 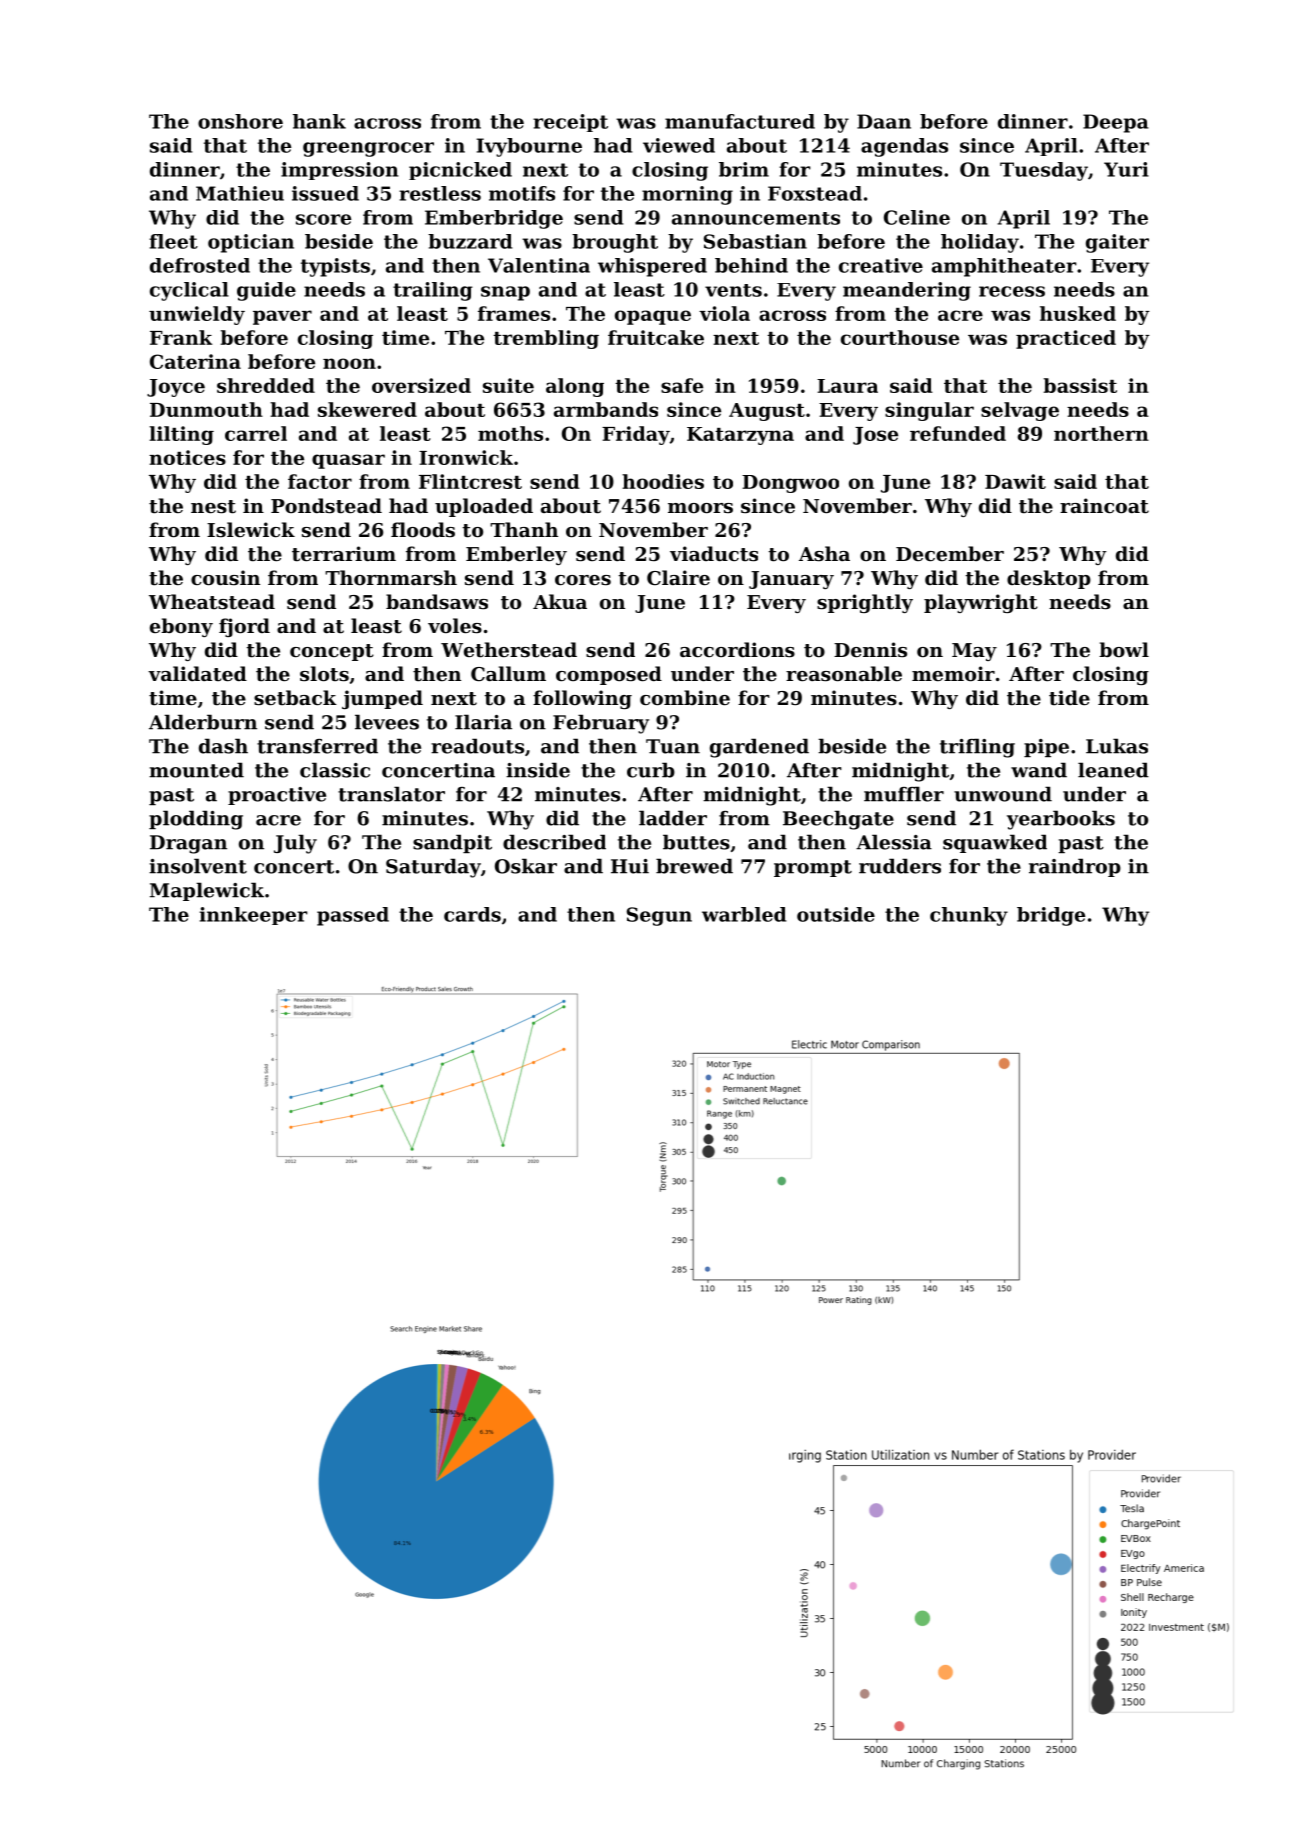 I want to click on skewered, so click(x=367, y=409).
